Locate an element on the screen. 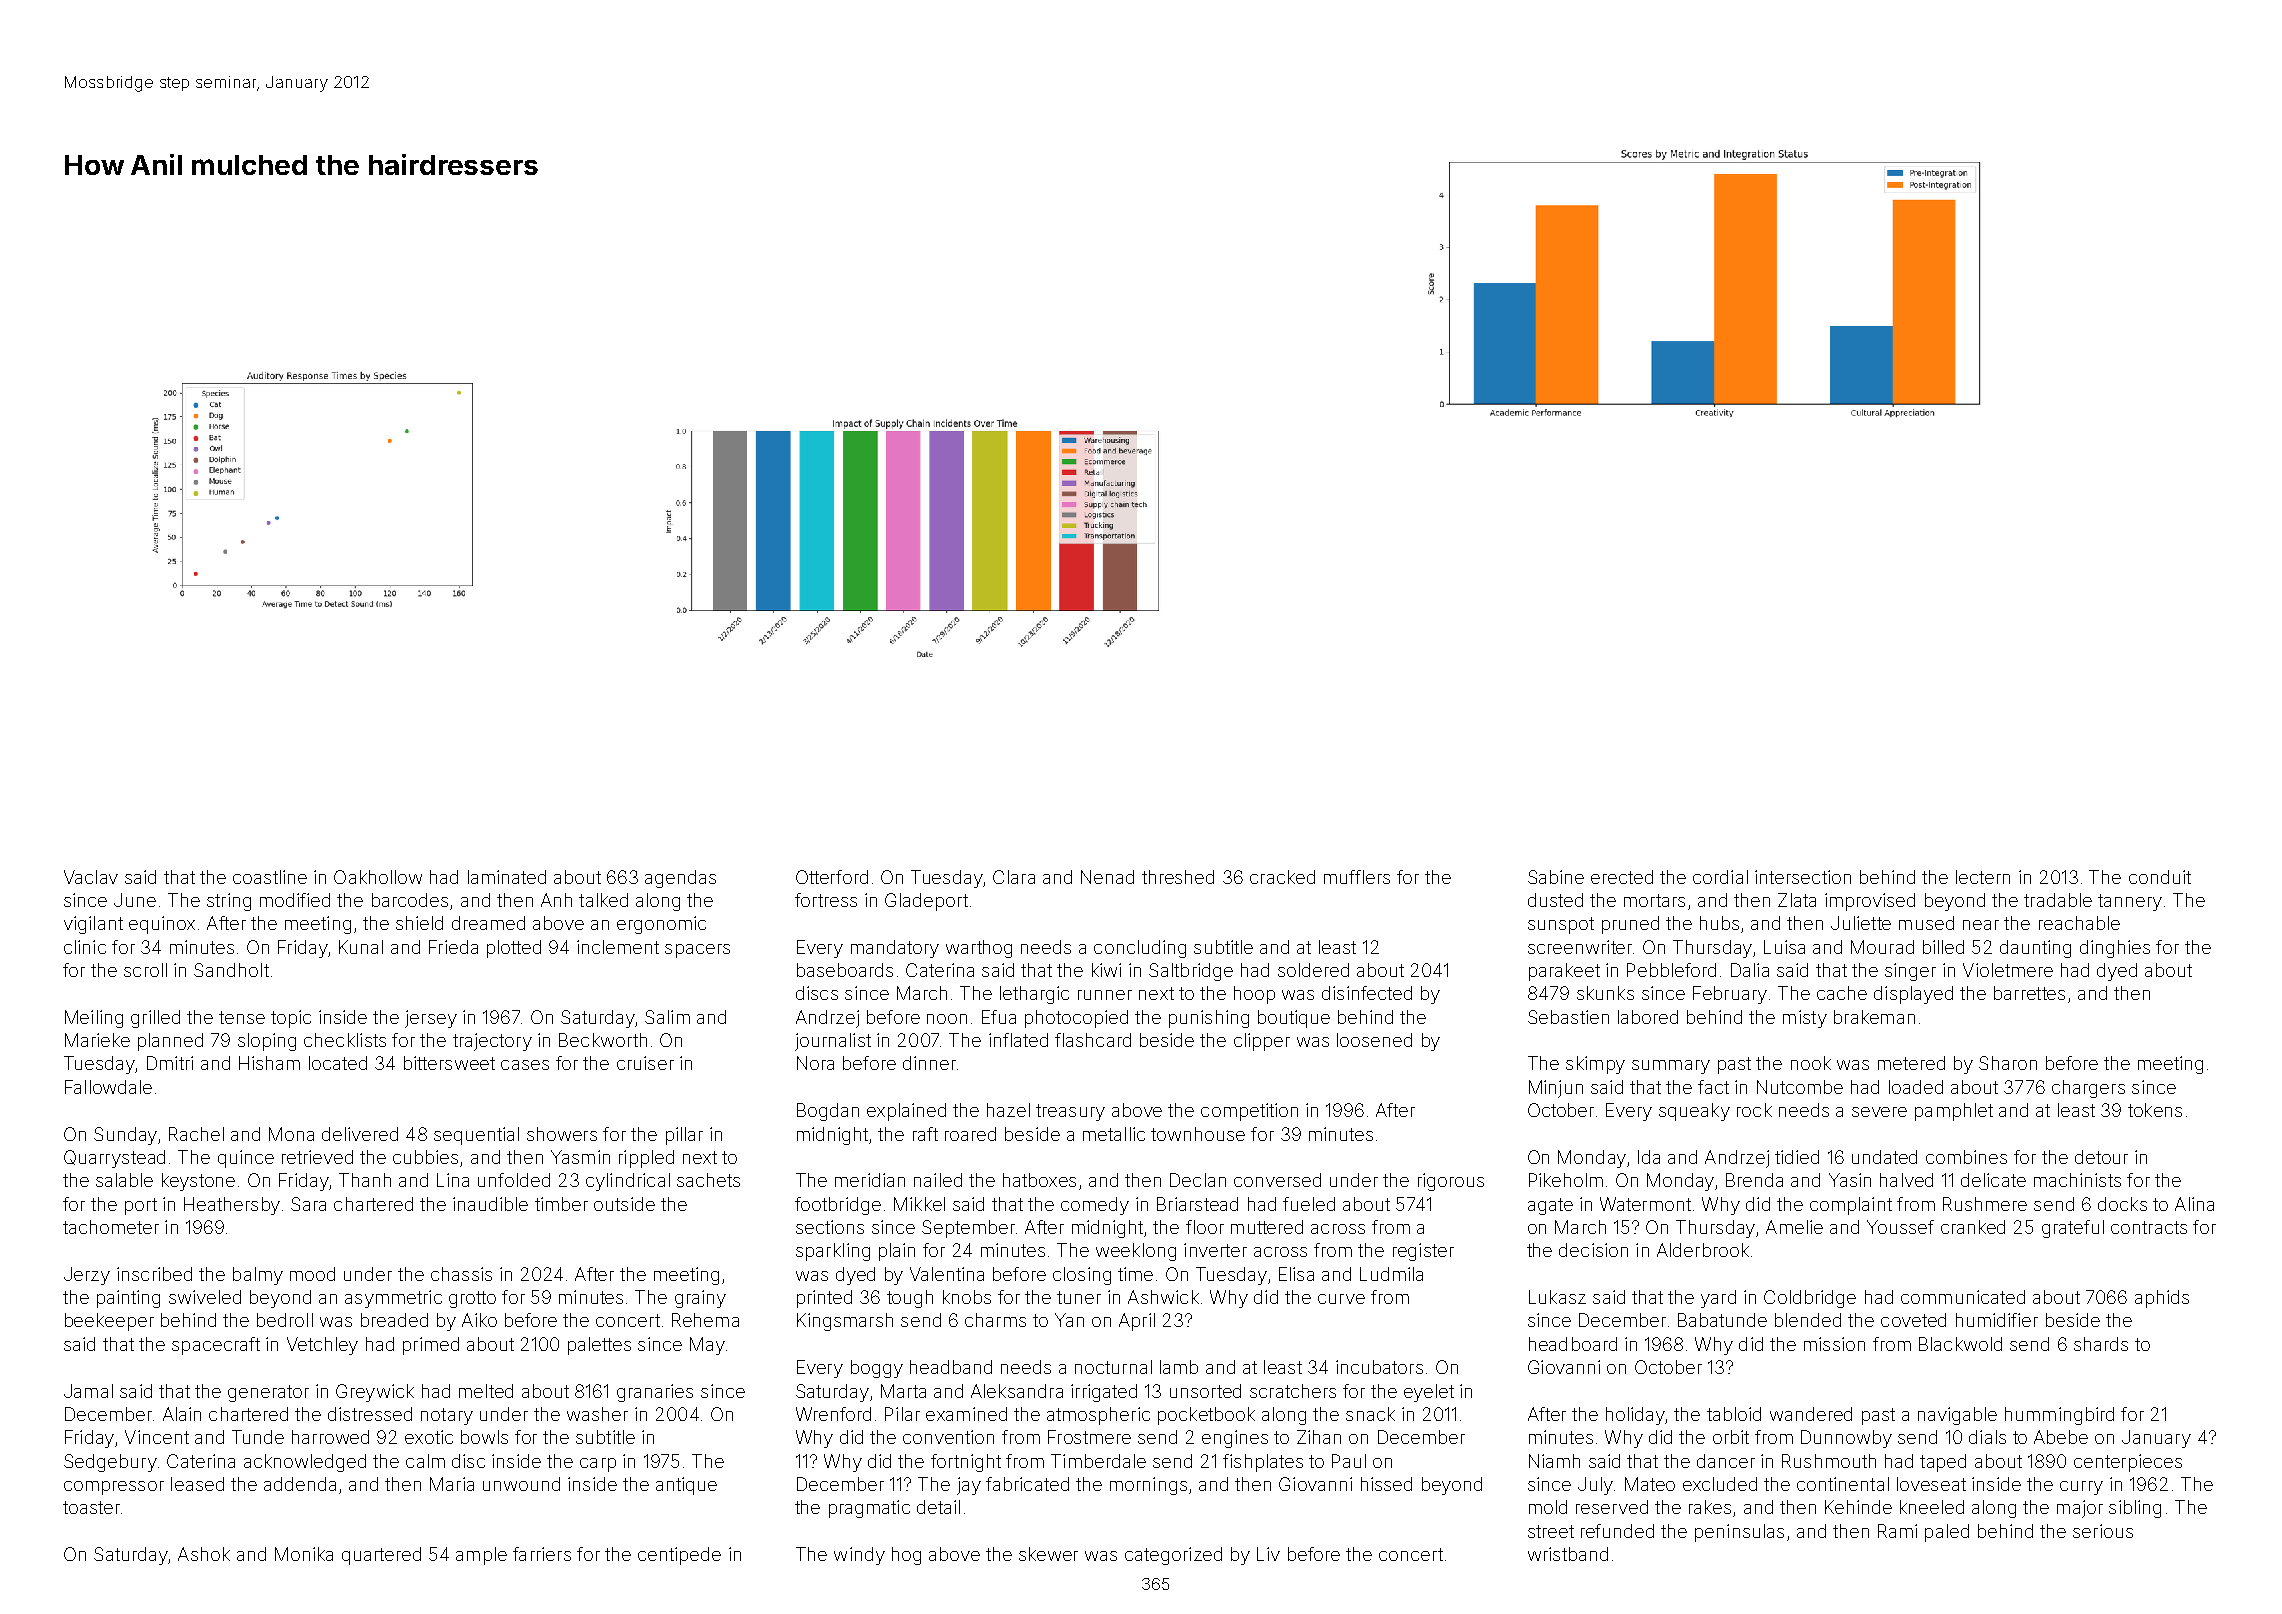 The width and height of the screenshot is (2282, 1614). conversed is located at coordinates (1277, 1180).
